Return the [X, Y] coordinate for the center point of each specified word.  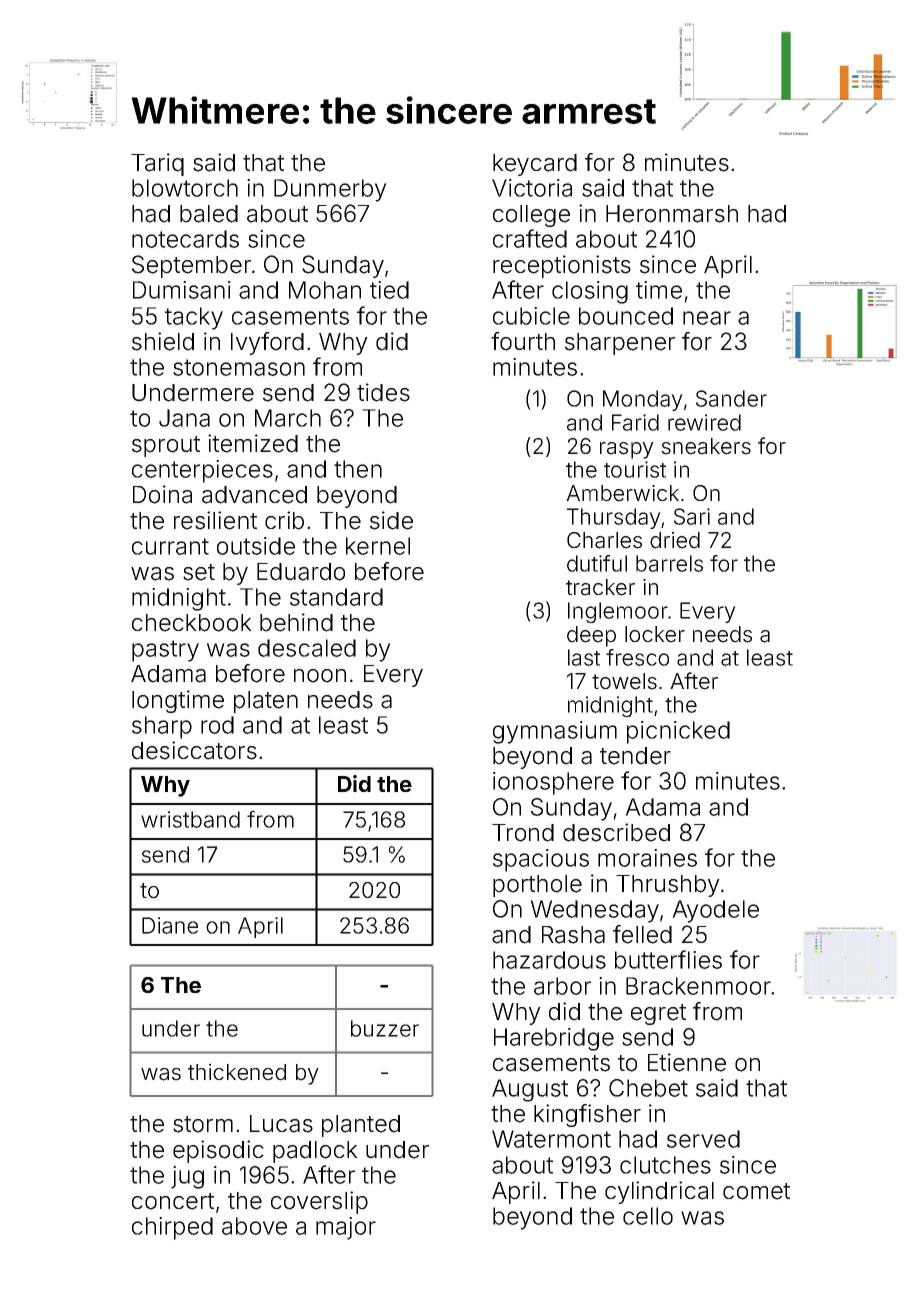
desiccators [194, 750]
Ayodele [715, 911]
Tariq [157, 164]
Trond [523, 833]
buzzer [385, 1028]
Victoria [532, 188]
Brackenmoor [698, 986]
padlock [315, 1152]
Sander [731, 398]
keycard [535, 165]
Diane [170, 925]
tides [383, 392]
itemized [253, 443]
